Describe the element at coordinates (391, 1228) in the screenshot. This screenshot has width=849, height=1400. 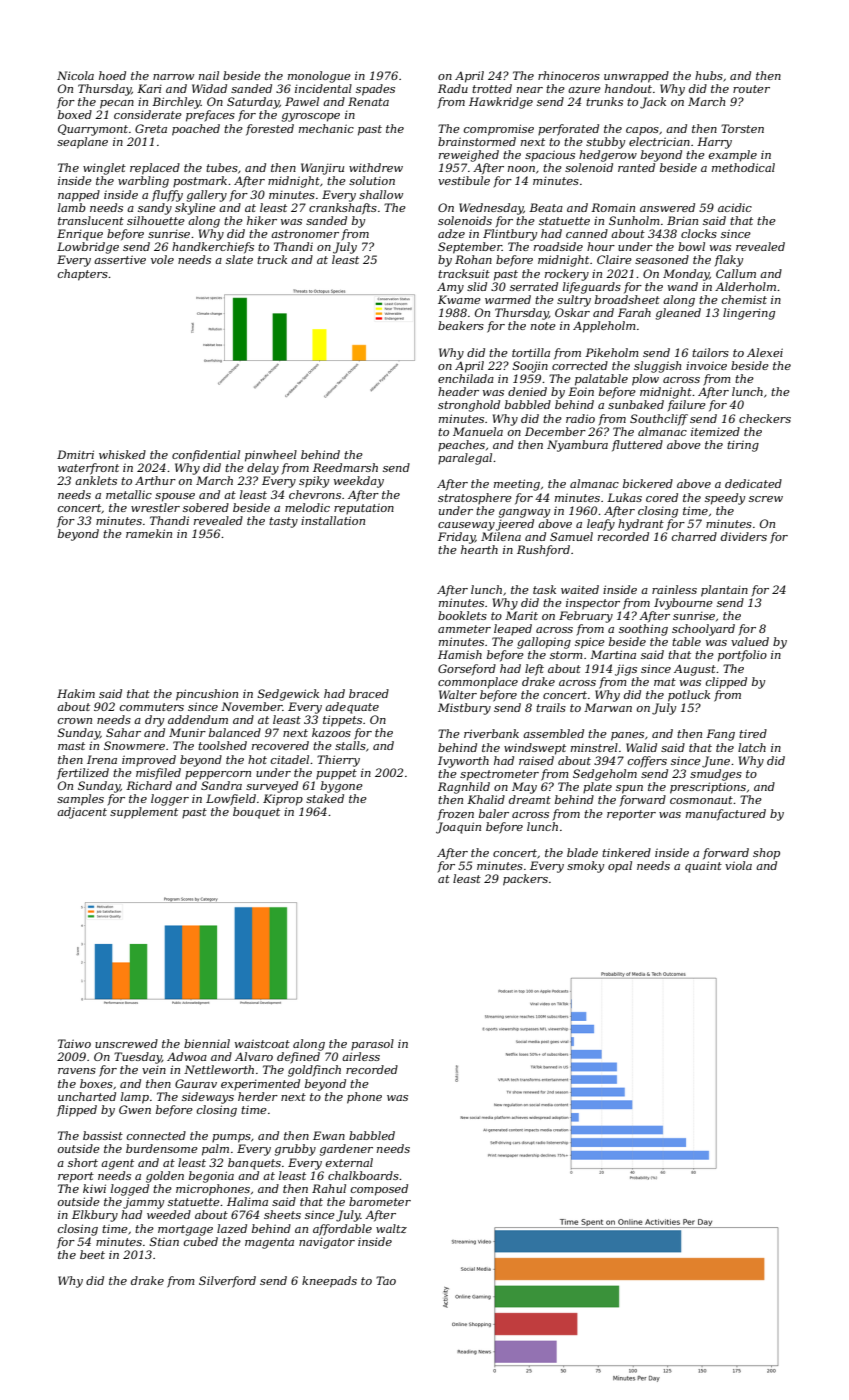
I see `waltz` at that location.
